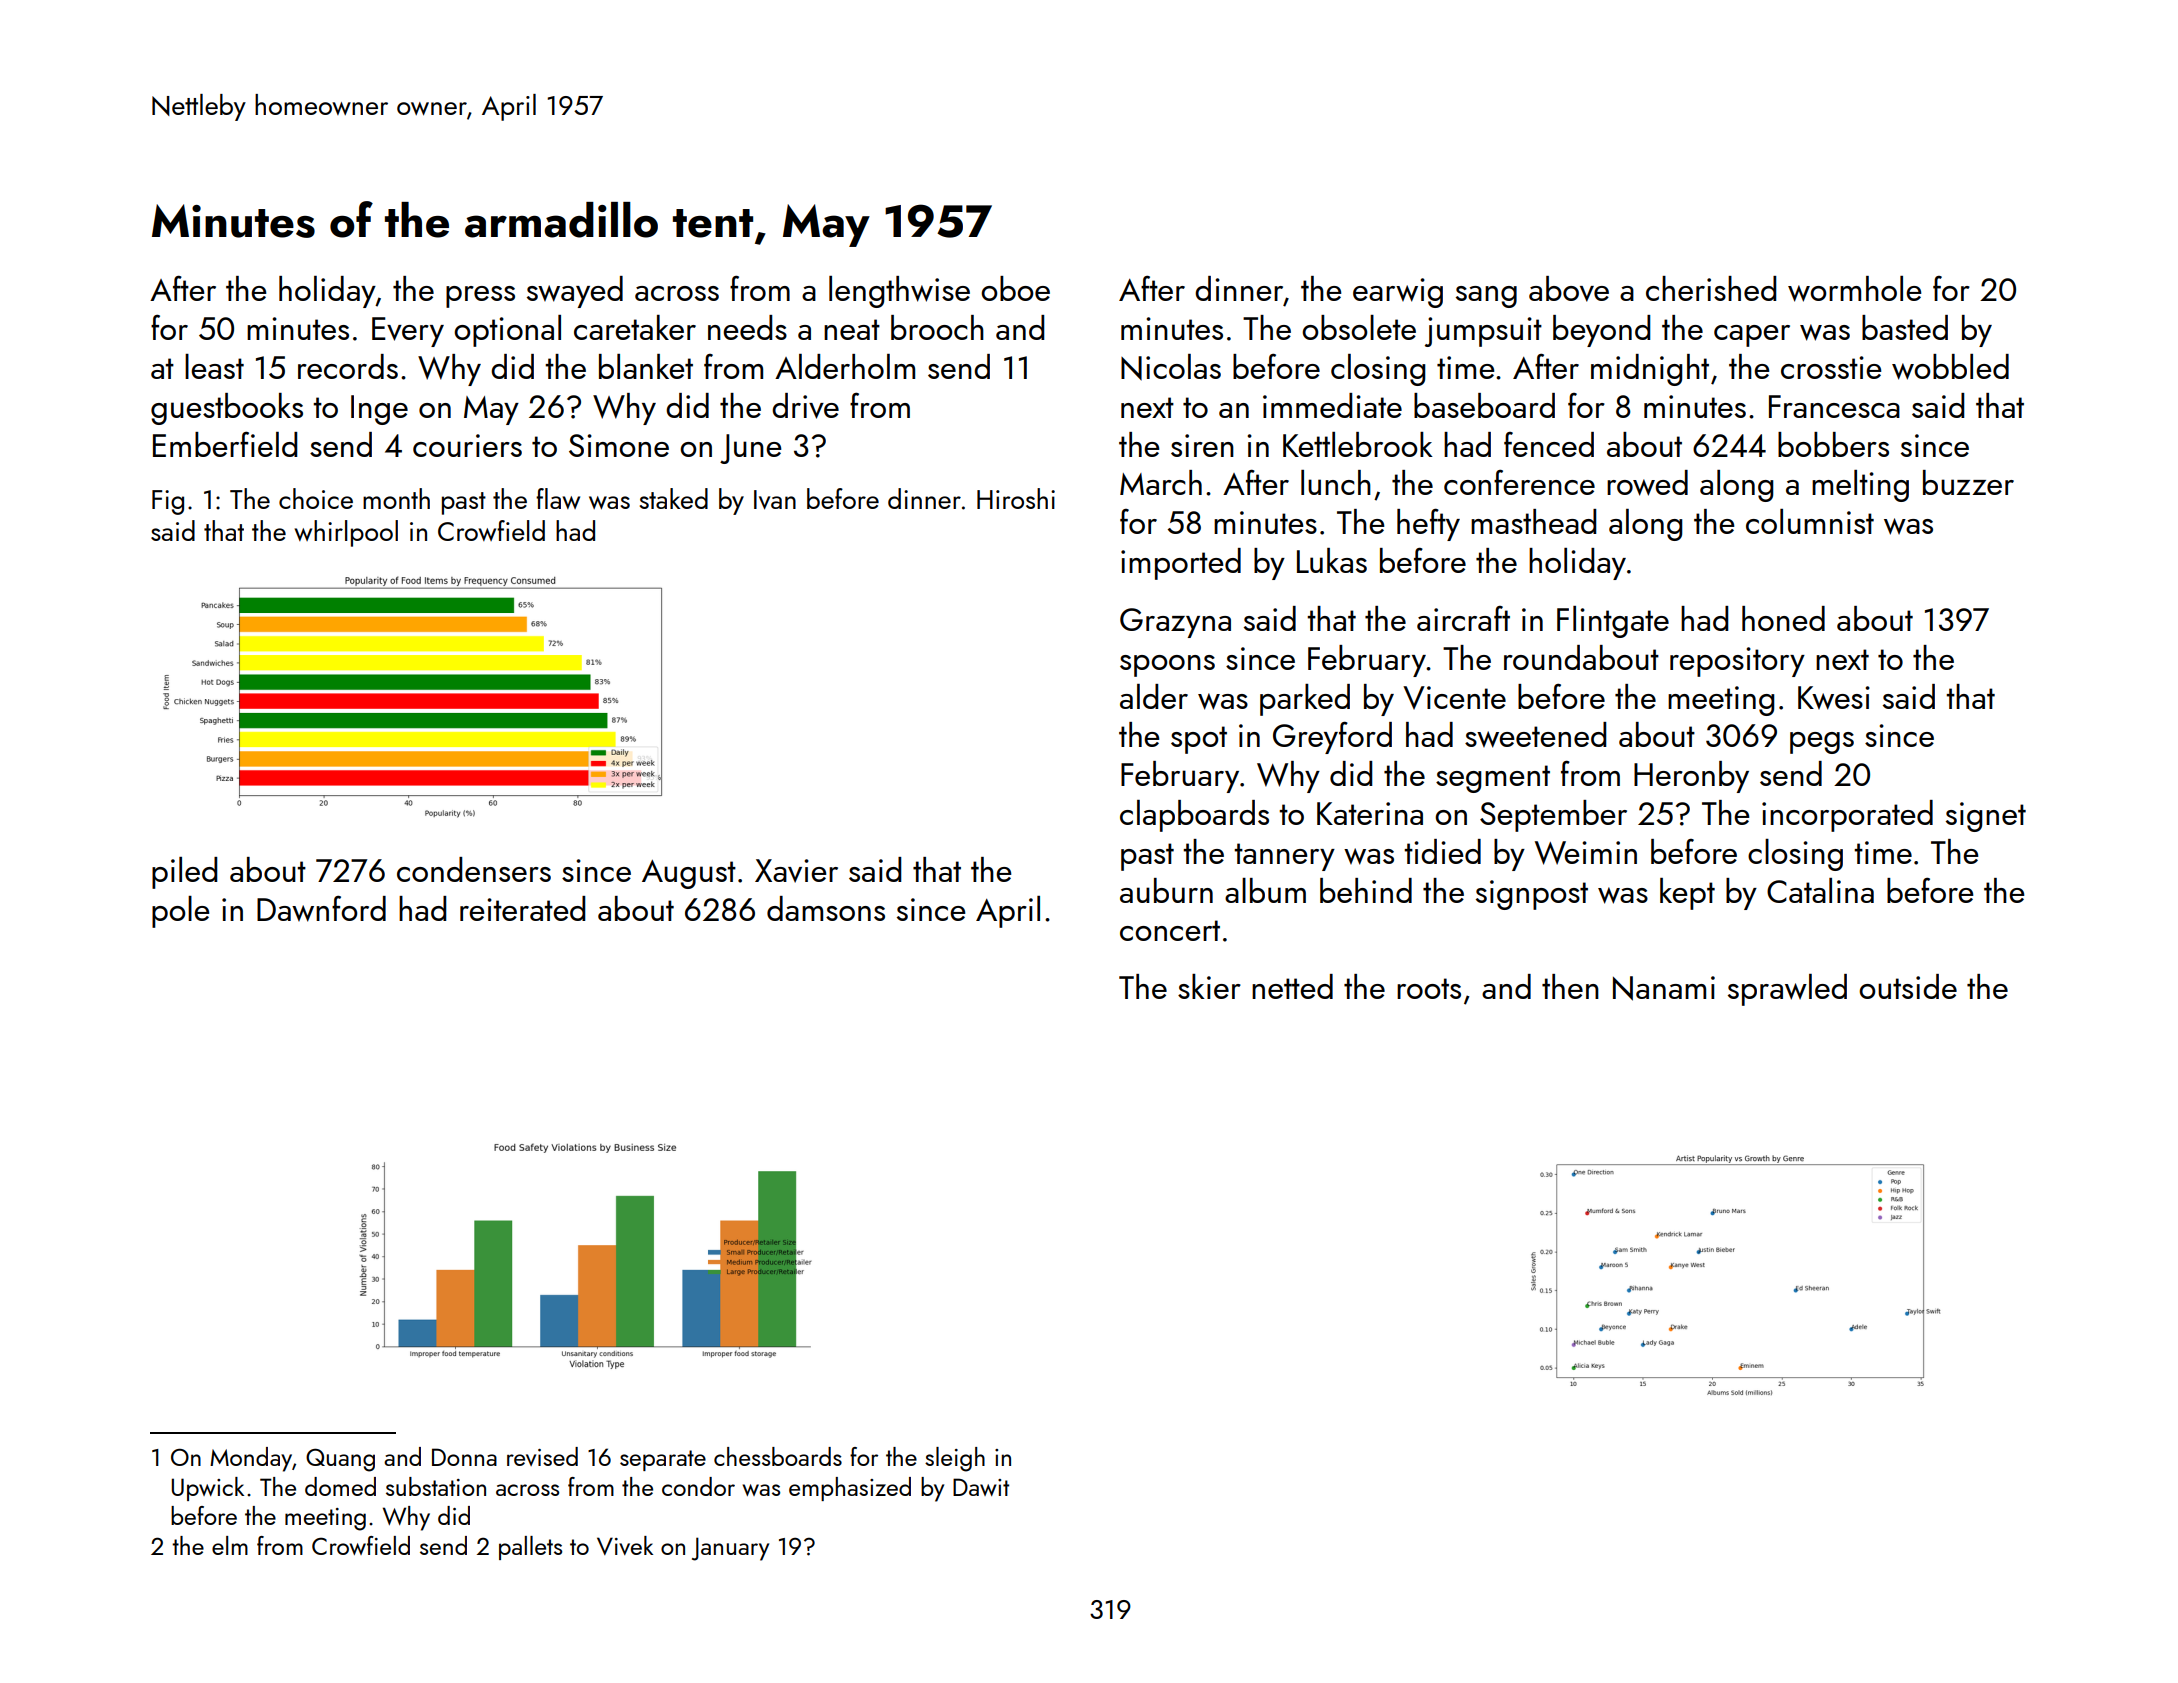 This page has height=1683, width=2178. Describe the element at coordinates (1787, 990) in the page. I see `sprawled` at that location.
